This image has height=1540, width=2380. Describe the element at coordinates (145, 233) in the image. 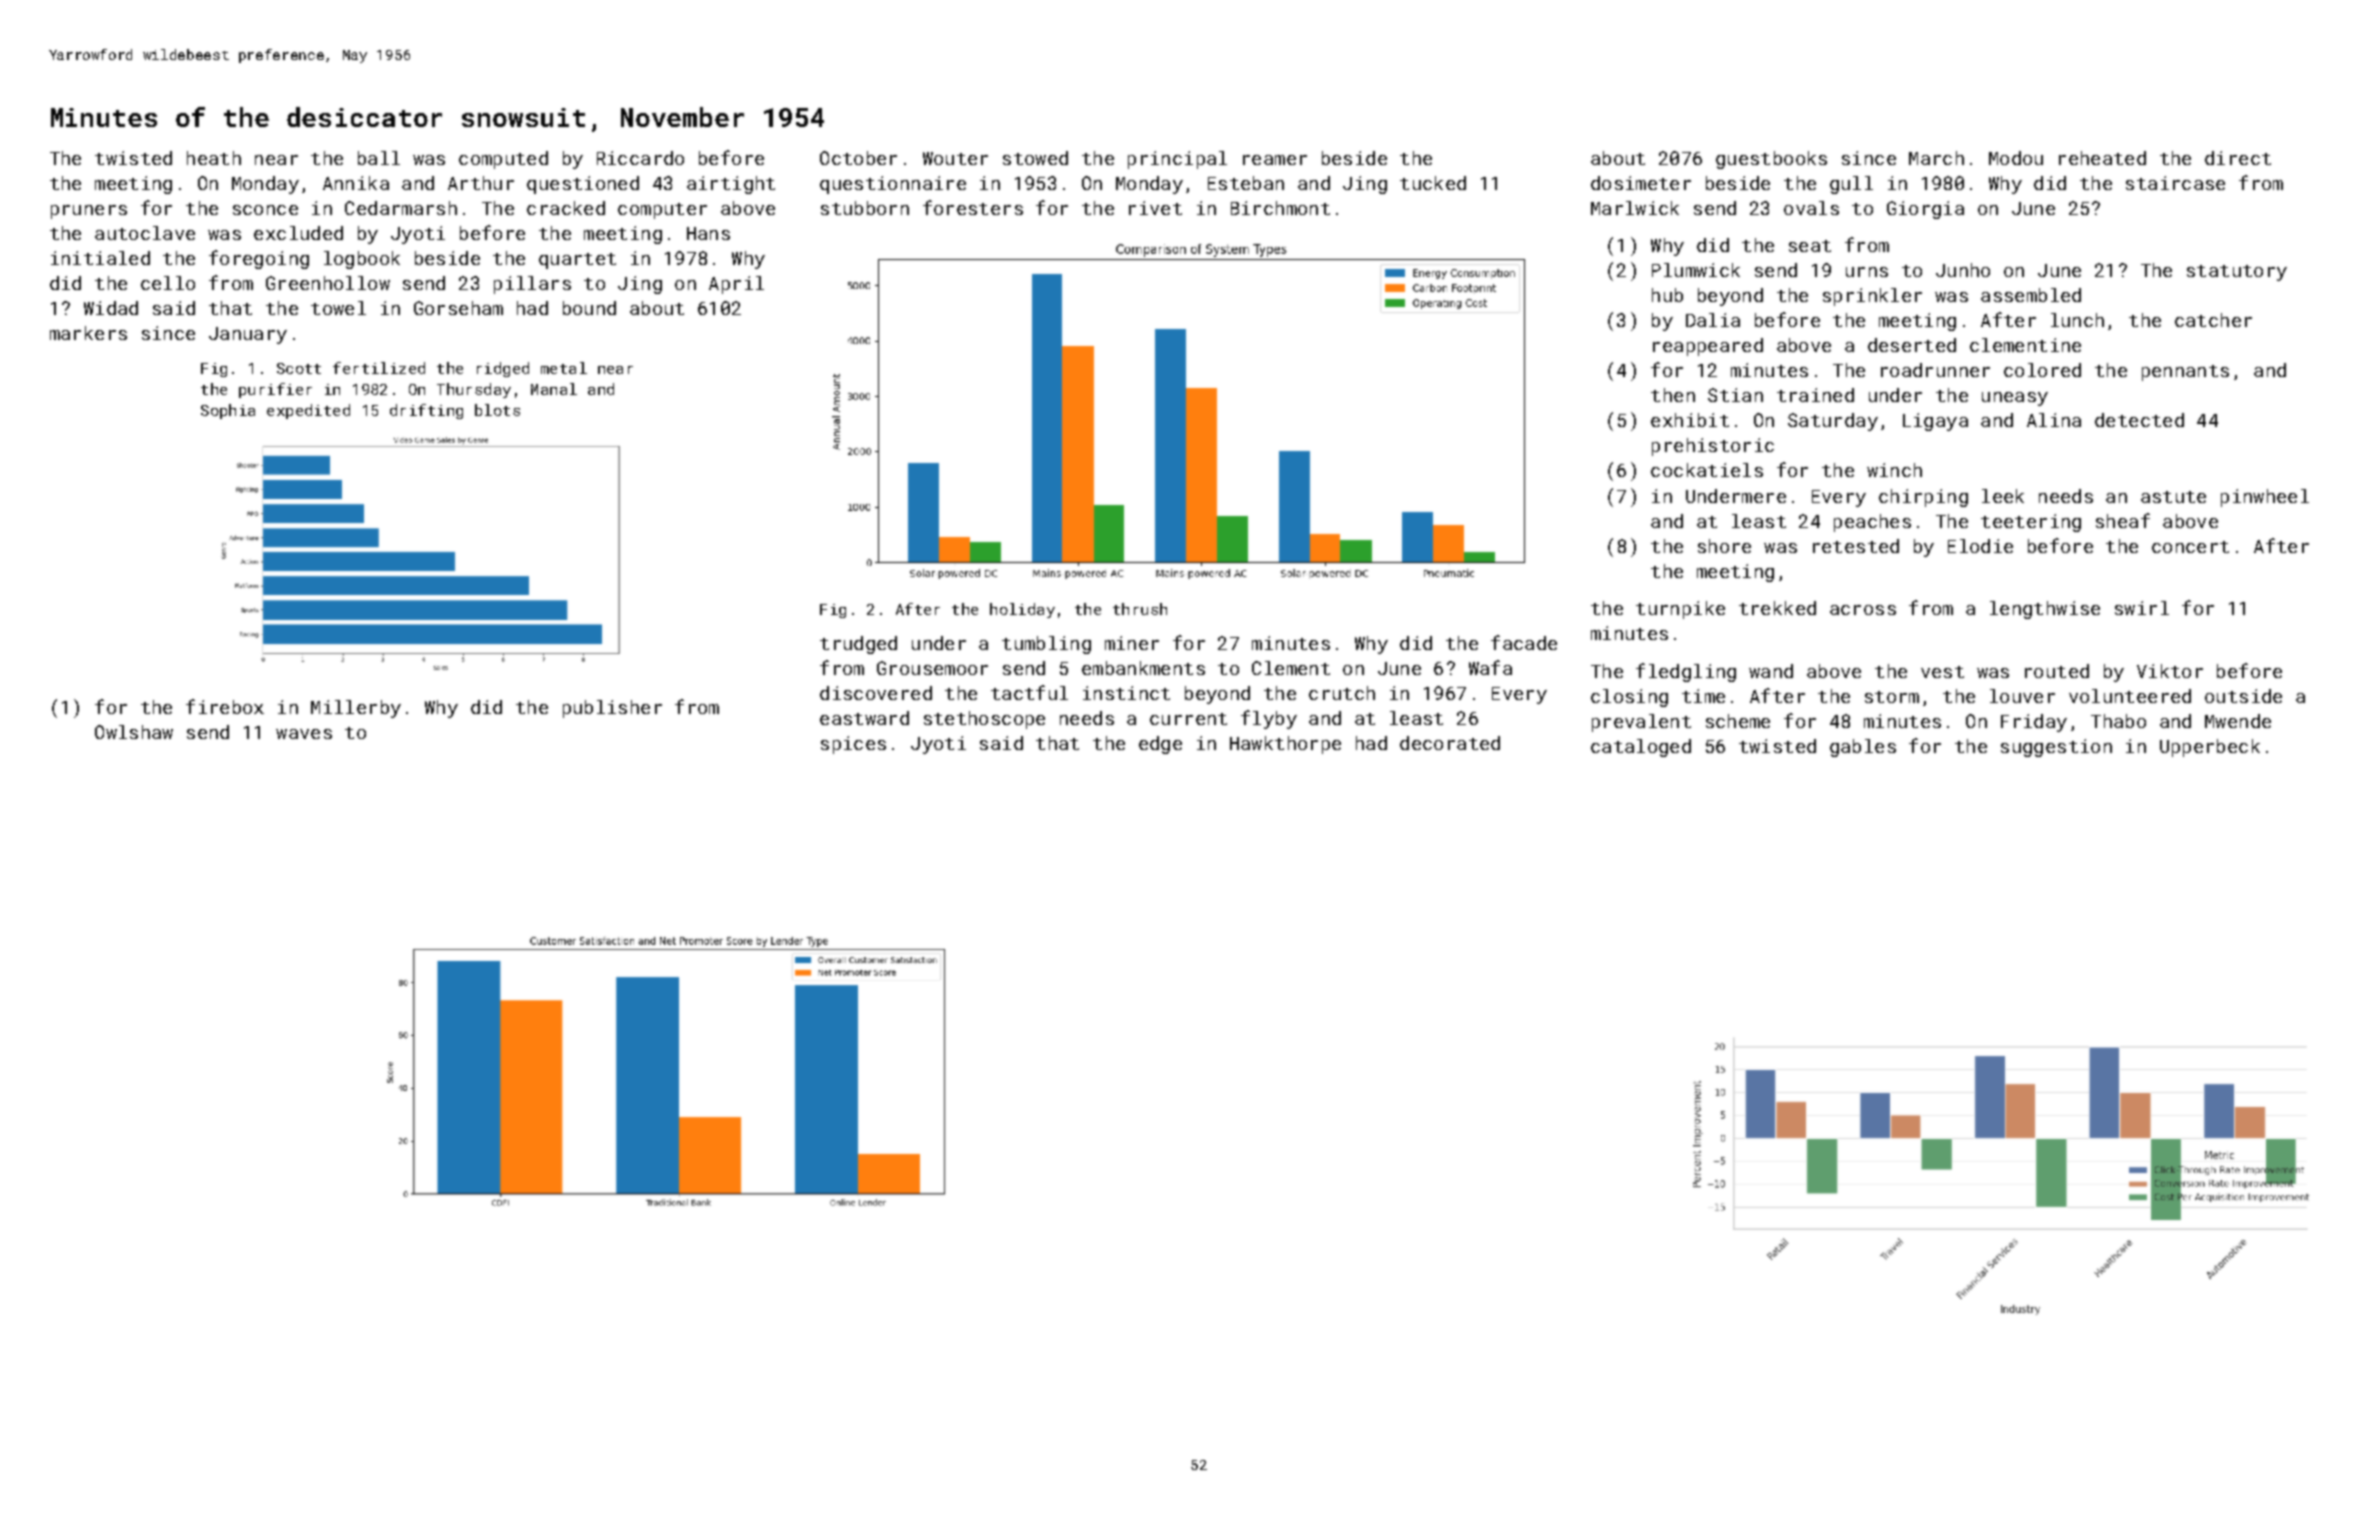

I see `autoclave` at that location.
